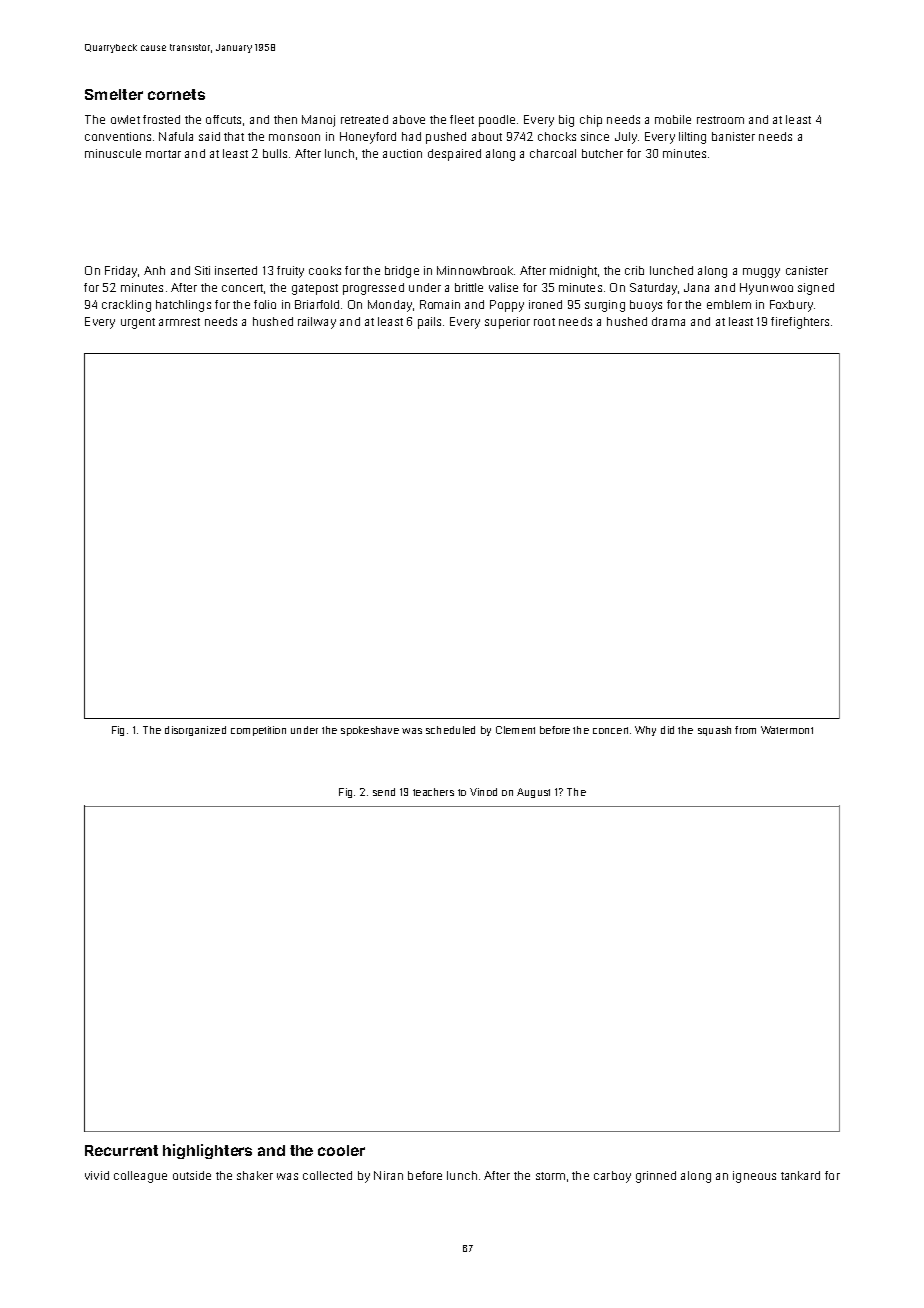 The height and width of the page is (1308, 924). Describe the element at coordinates (207, 1151) in the page. I see `highlighters` at that location.
